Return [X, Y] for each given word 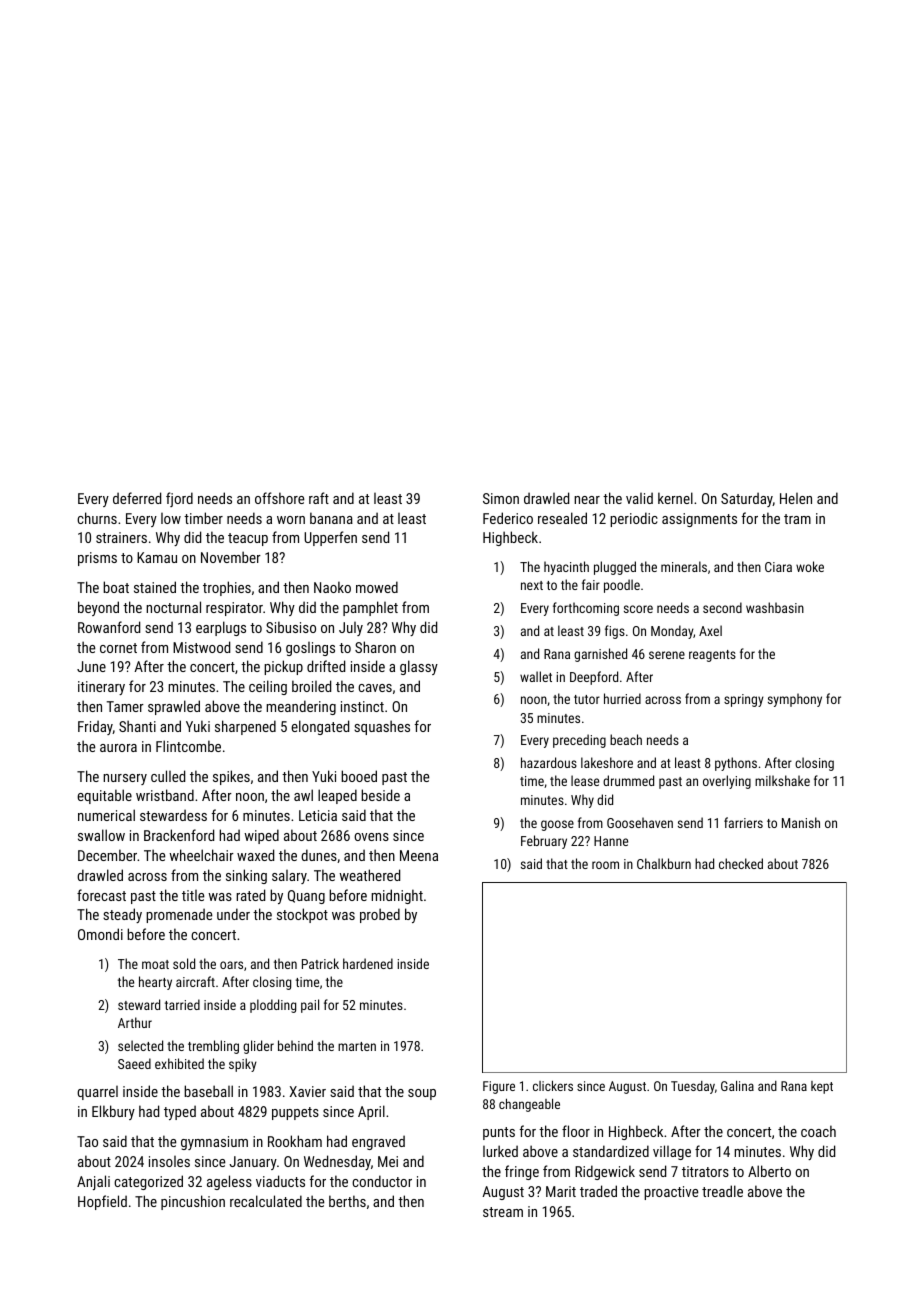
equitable [104, 796]
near [587, 500]
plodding [273, 1006]
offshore [279, 498]
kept [822, 1087]
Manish [801, 822]
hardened [368, 963]
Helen [796, 498]
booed [359, 776]
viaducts [280, 1181]
